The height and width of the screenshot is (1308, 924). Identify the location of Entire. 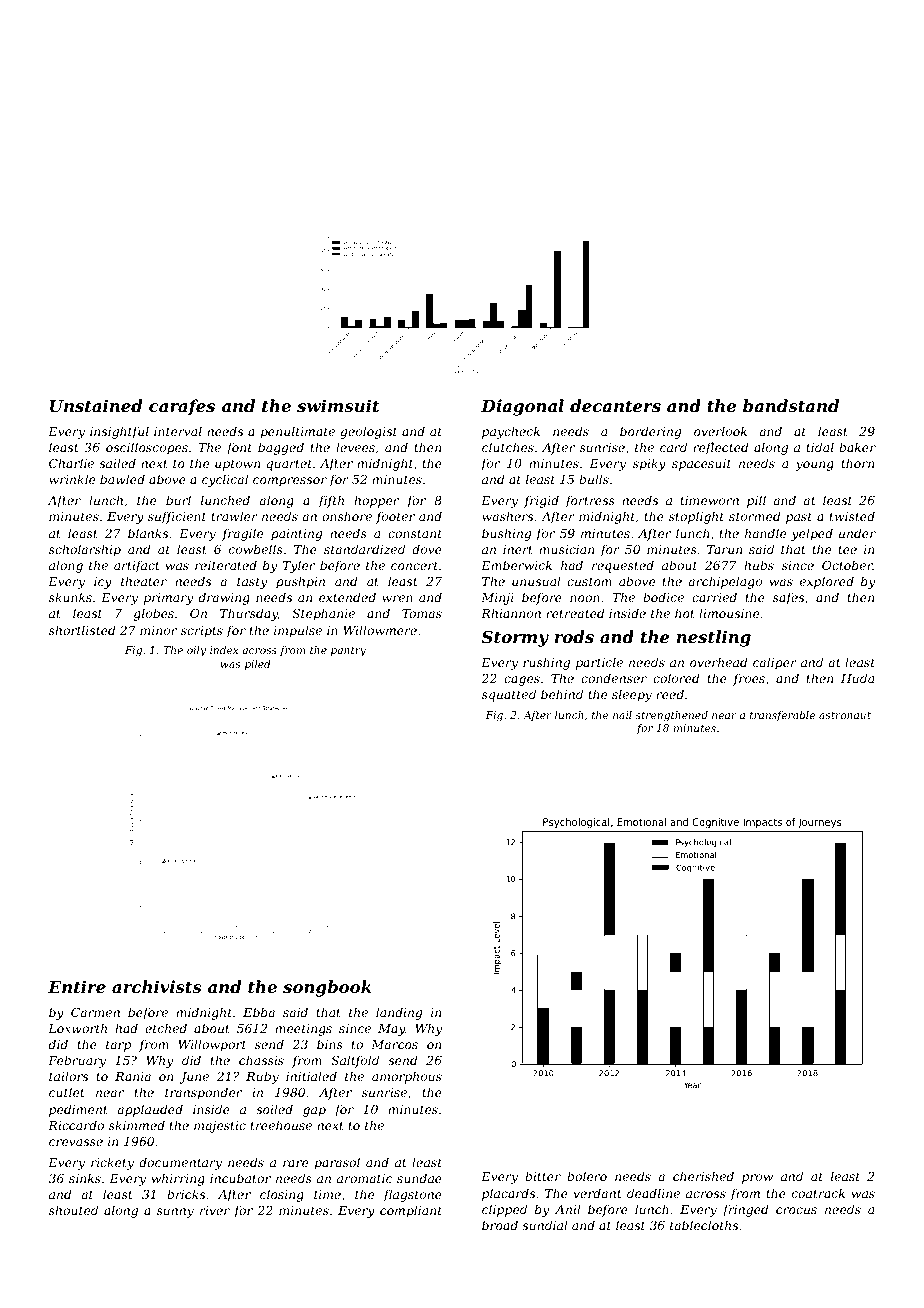
(77, 986).
